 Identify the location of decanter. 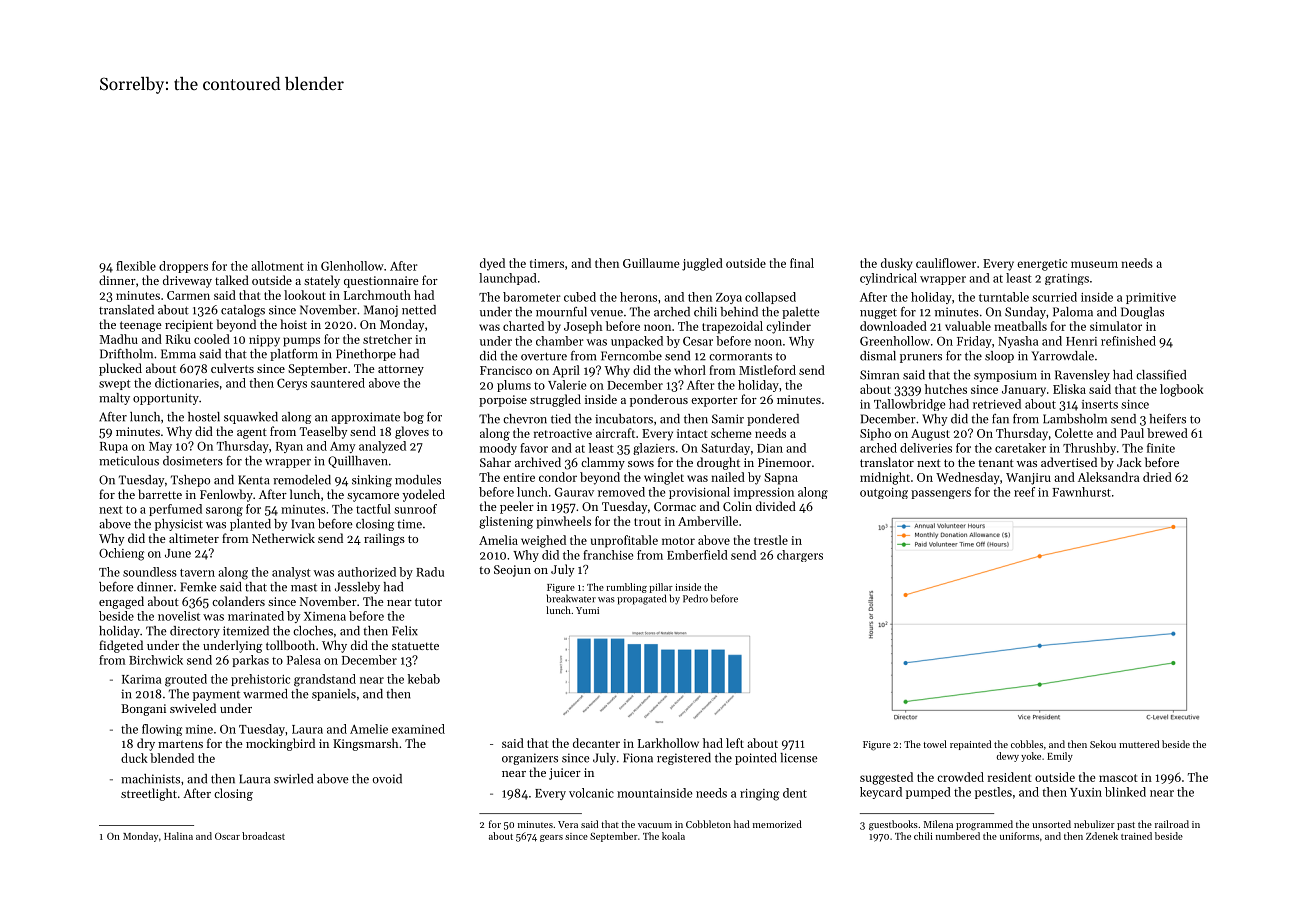
(596, 743).
